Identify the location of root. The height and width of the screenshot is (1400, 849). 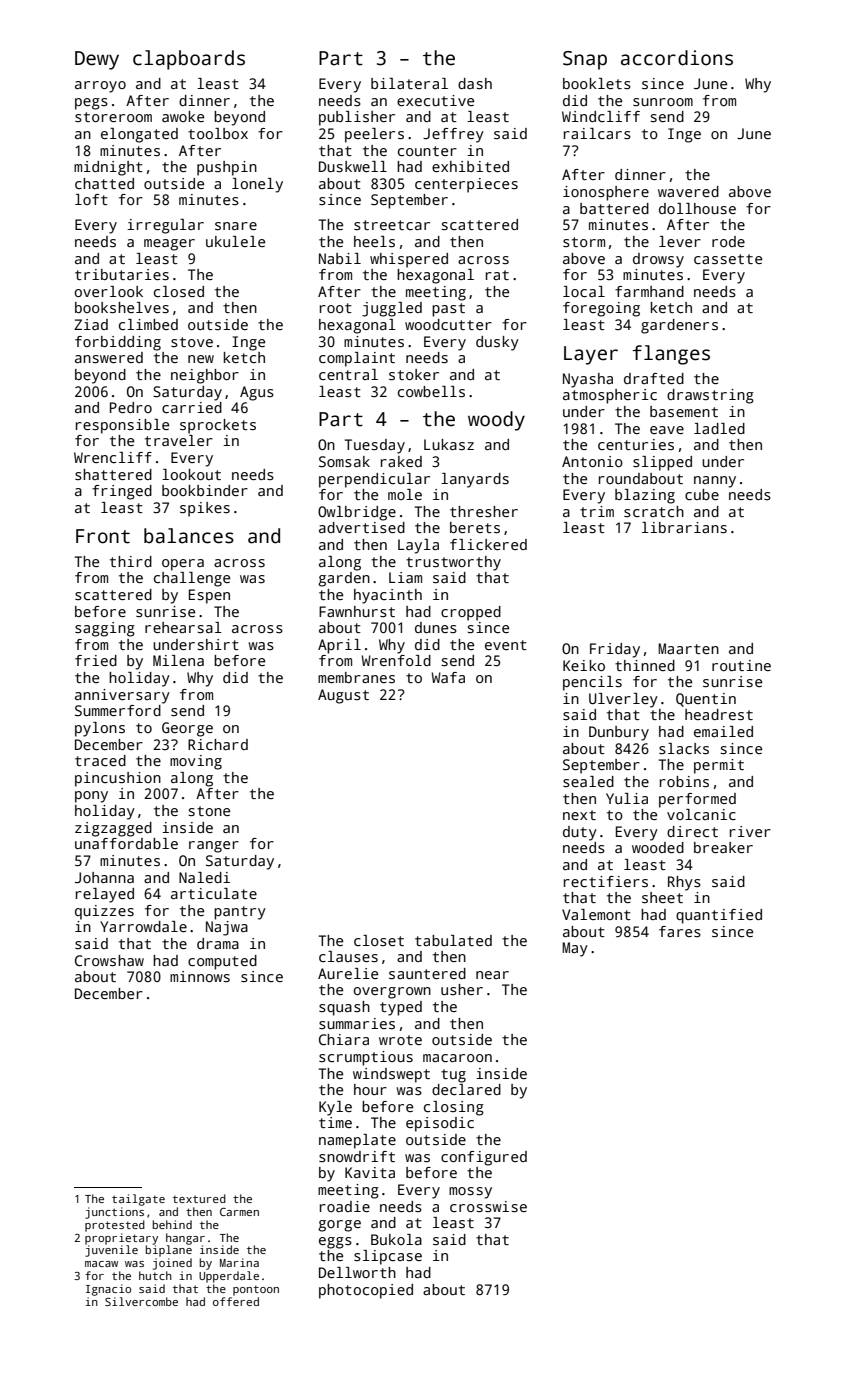
(336, 308).
